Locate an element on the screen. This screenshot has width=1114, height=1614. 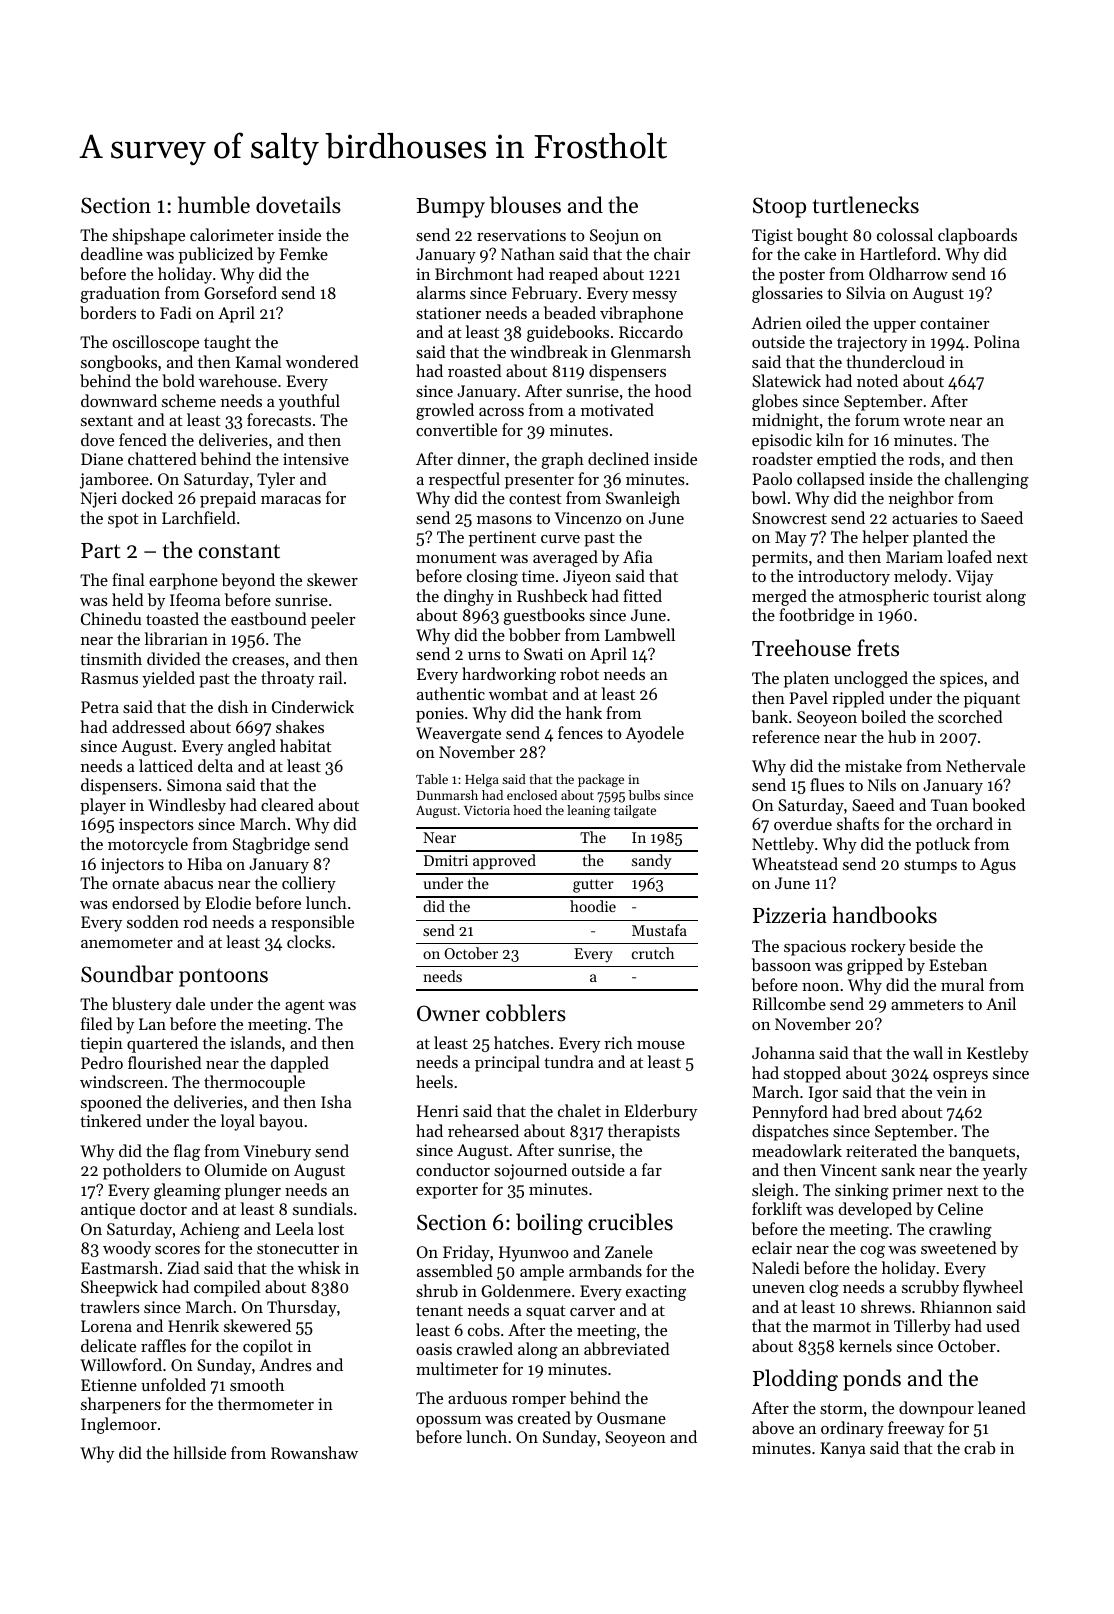
vibraphone is located at coordinates (641, 314).
